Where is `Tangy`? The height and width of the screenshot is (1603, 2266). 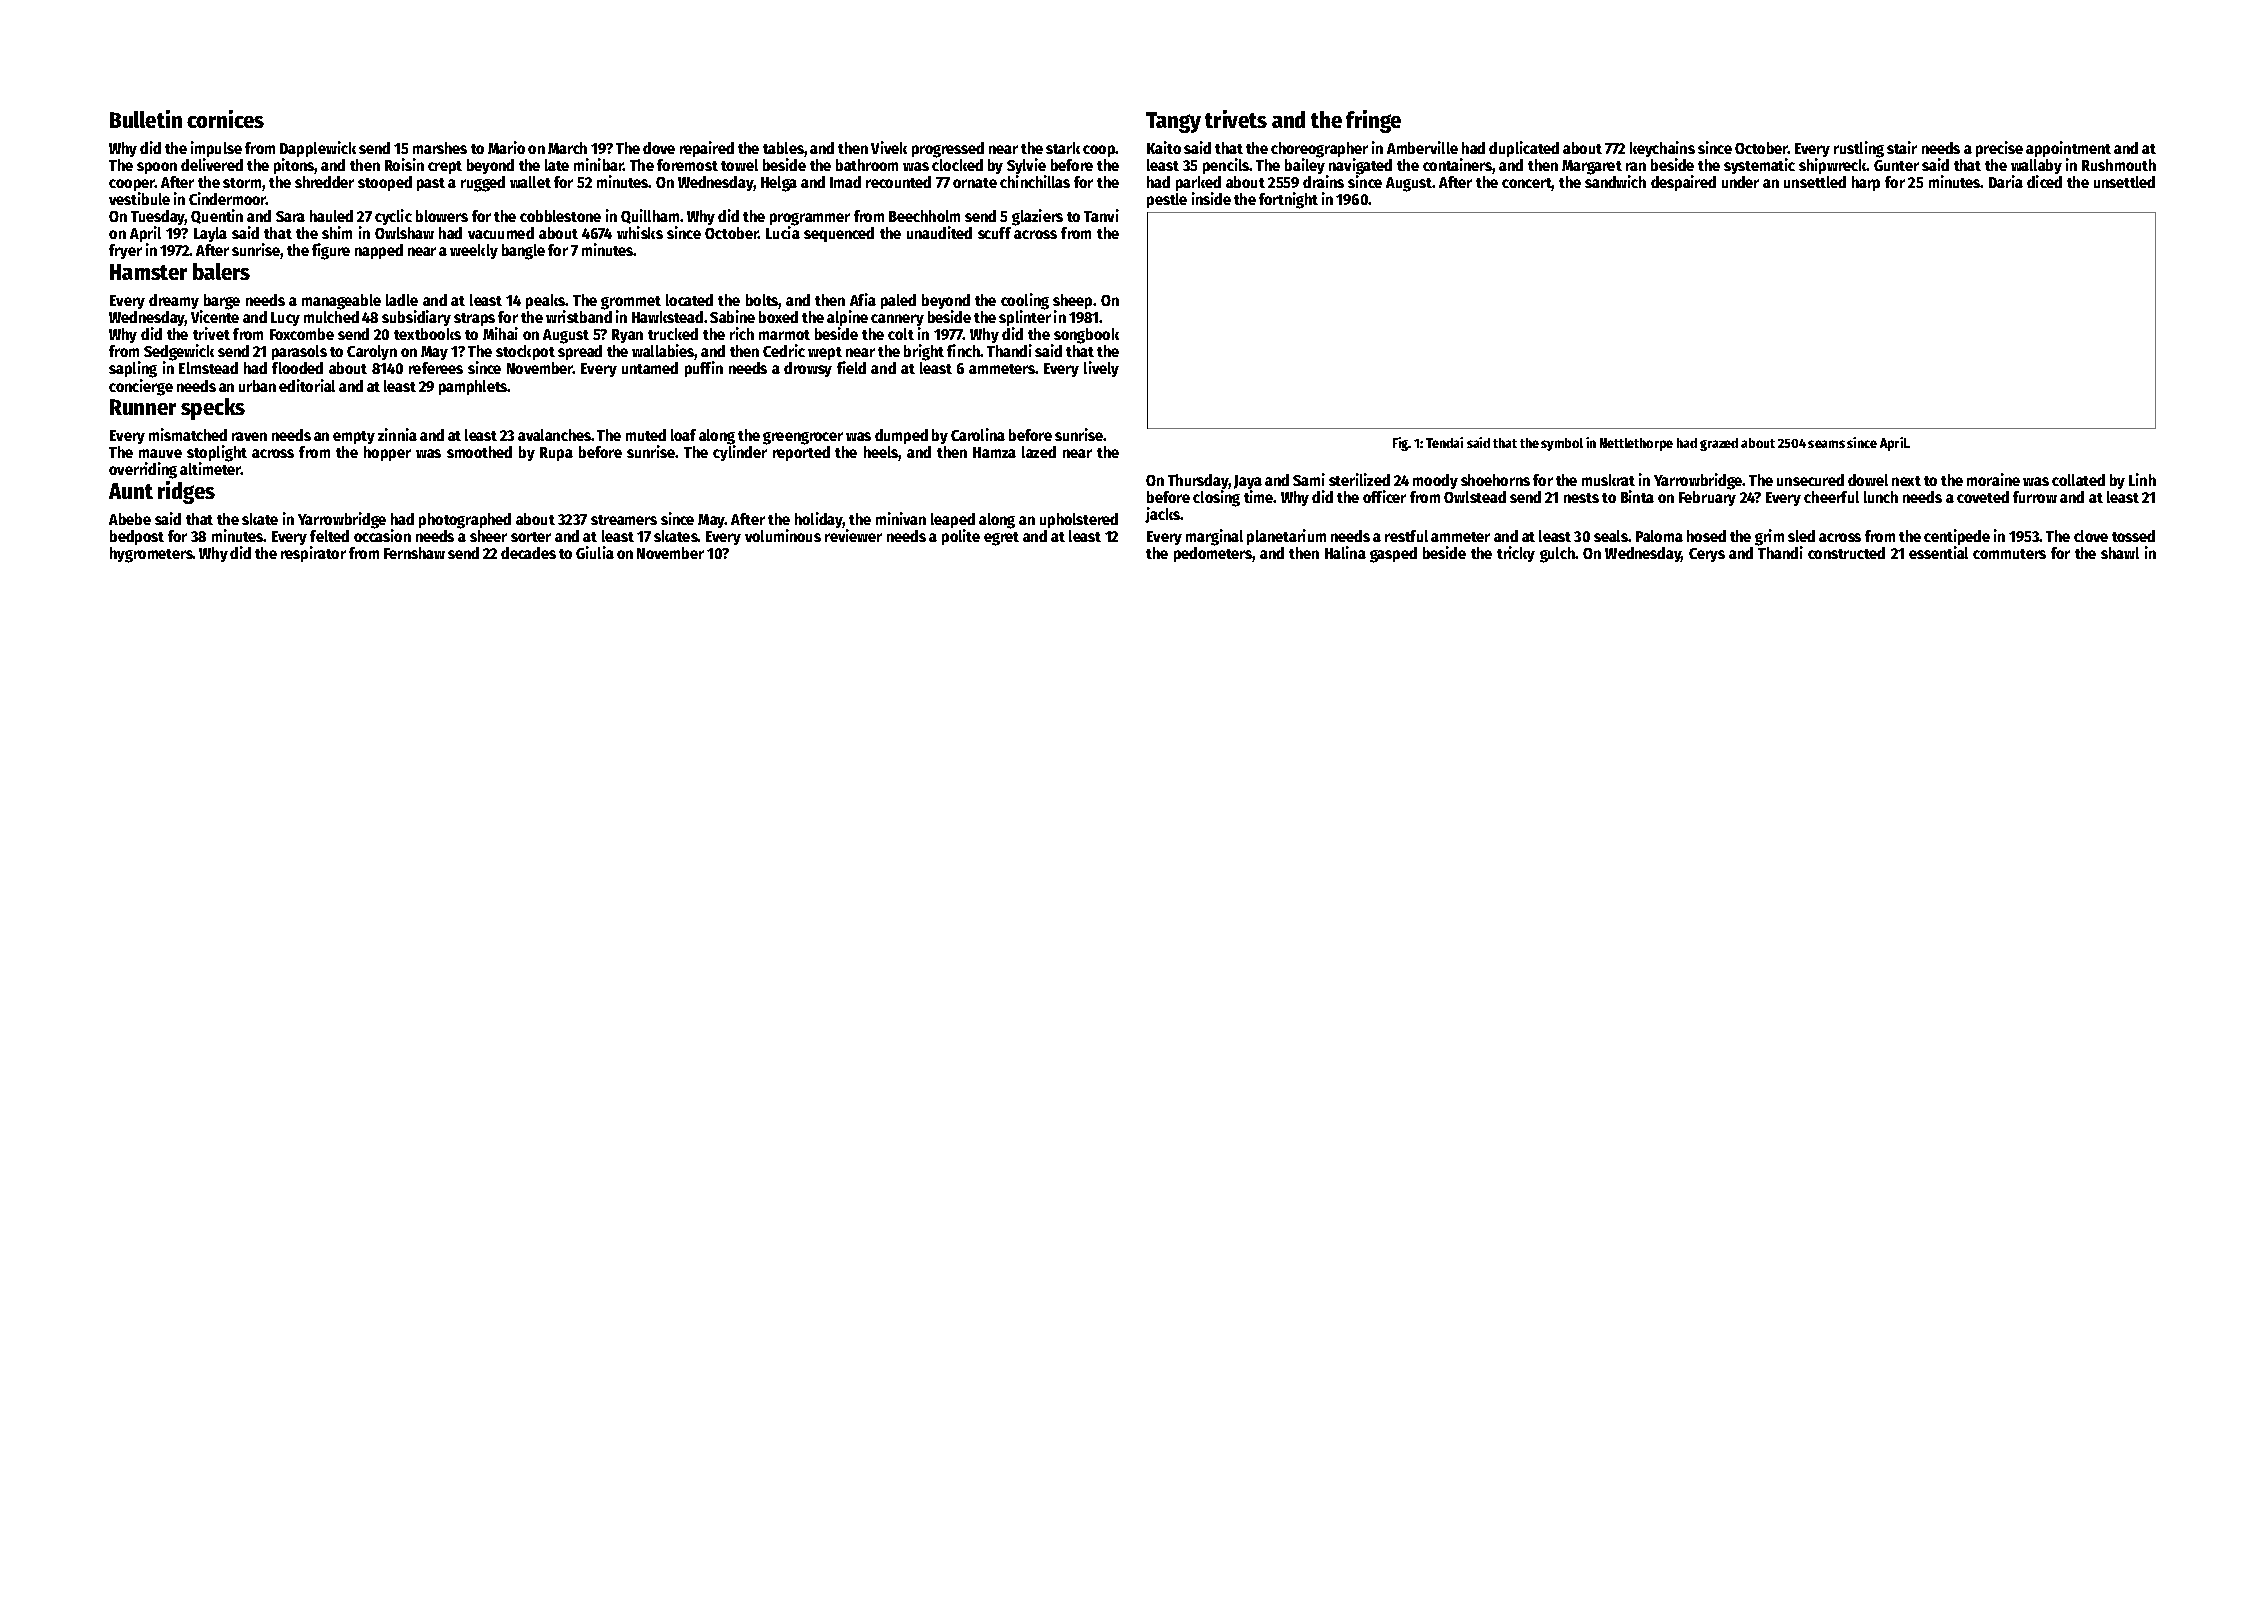
Tangy is located at coordinates (1173, 122).
